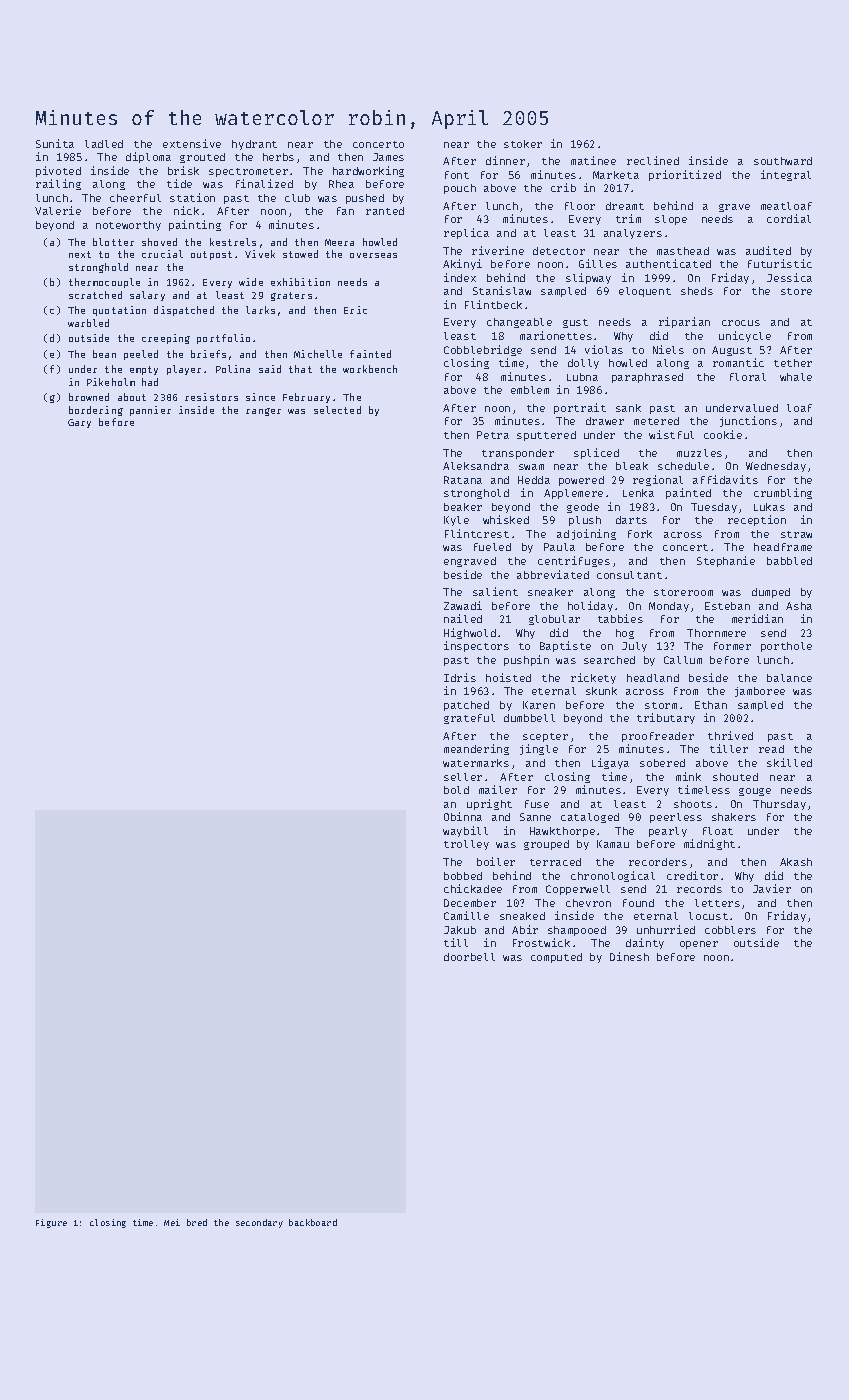 Image resolution: width=849 pixels, height=1400 pixels. Describe the element at coordinates (51, 1223) in the screenshot. I see `Figure` at that location.
